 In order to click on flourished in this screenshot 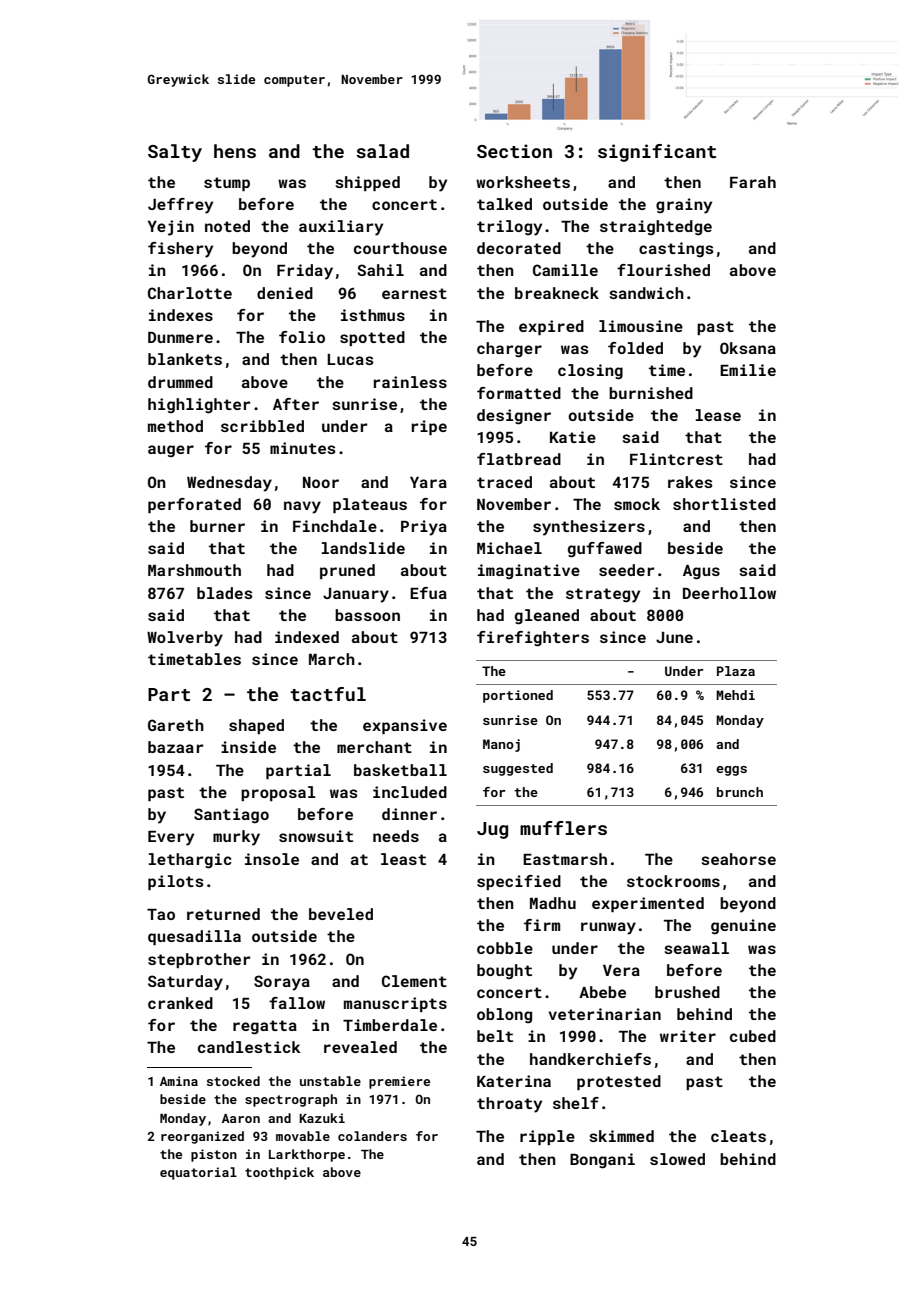, I will do `click(663, 270)`.
